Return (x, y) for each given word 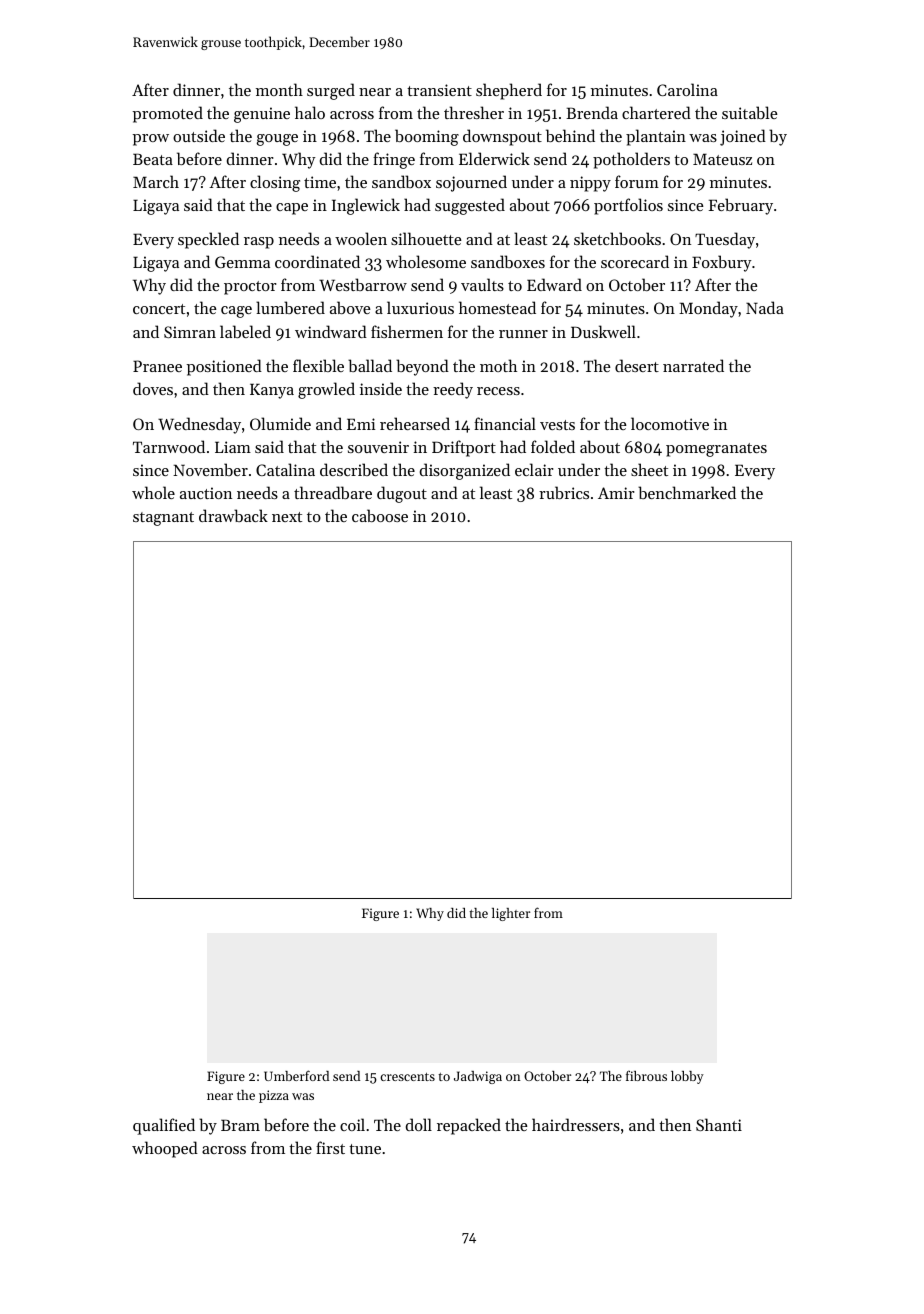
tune (365, 1149)
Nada (765, 307)
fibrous (646, 1075)
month (279, 89)
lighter (511, 914)
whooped (165, 1149)
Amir (616, 493)
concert (159, 309)
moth (498, 365)
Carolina (687, 89)
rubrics (564, 492)
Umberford (296, 1075)
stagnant (163, 519)
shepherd (509, 91)
